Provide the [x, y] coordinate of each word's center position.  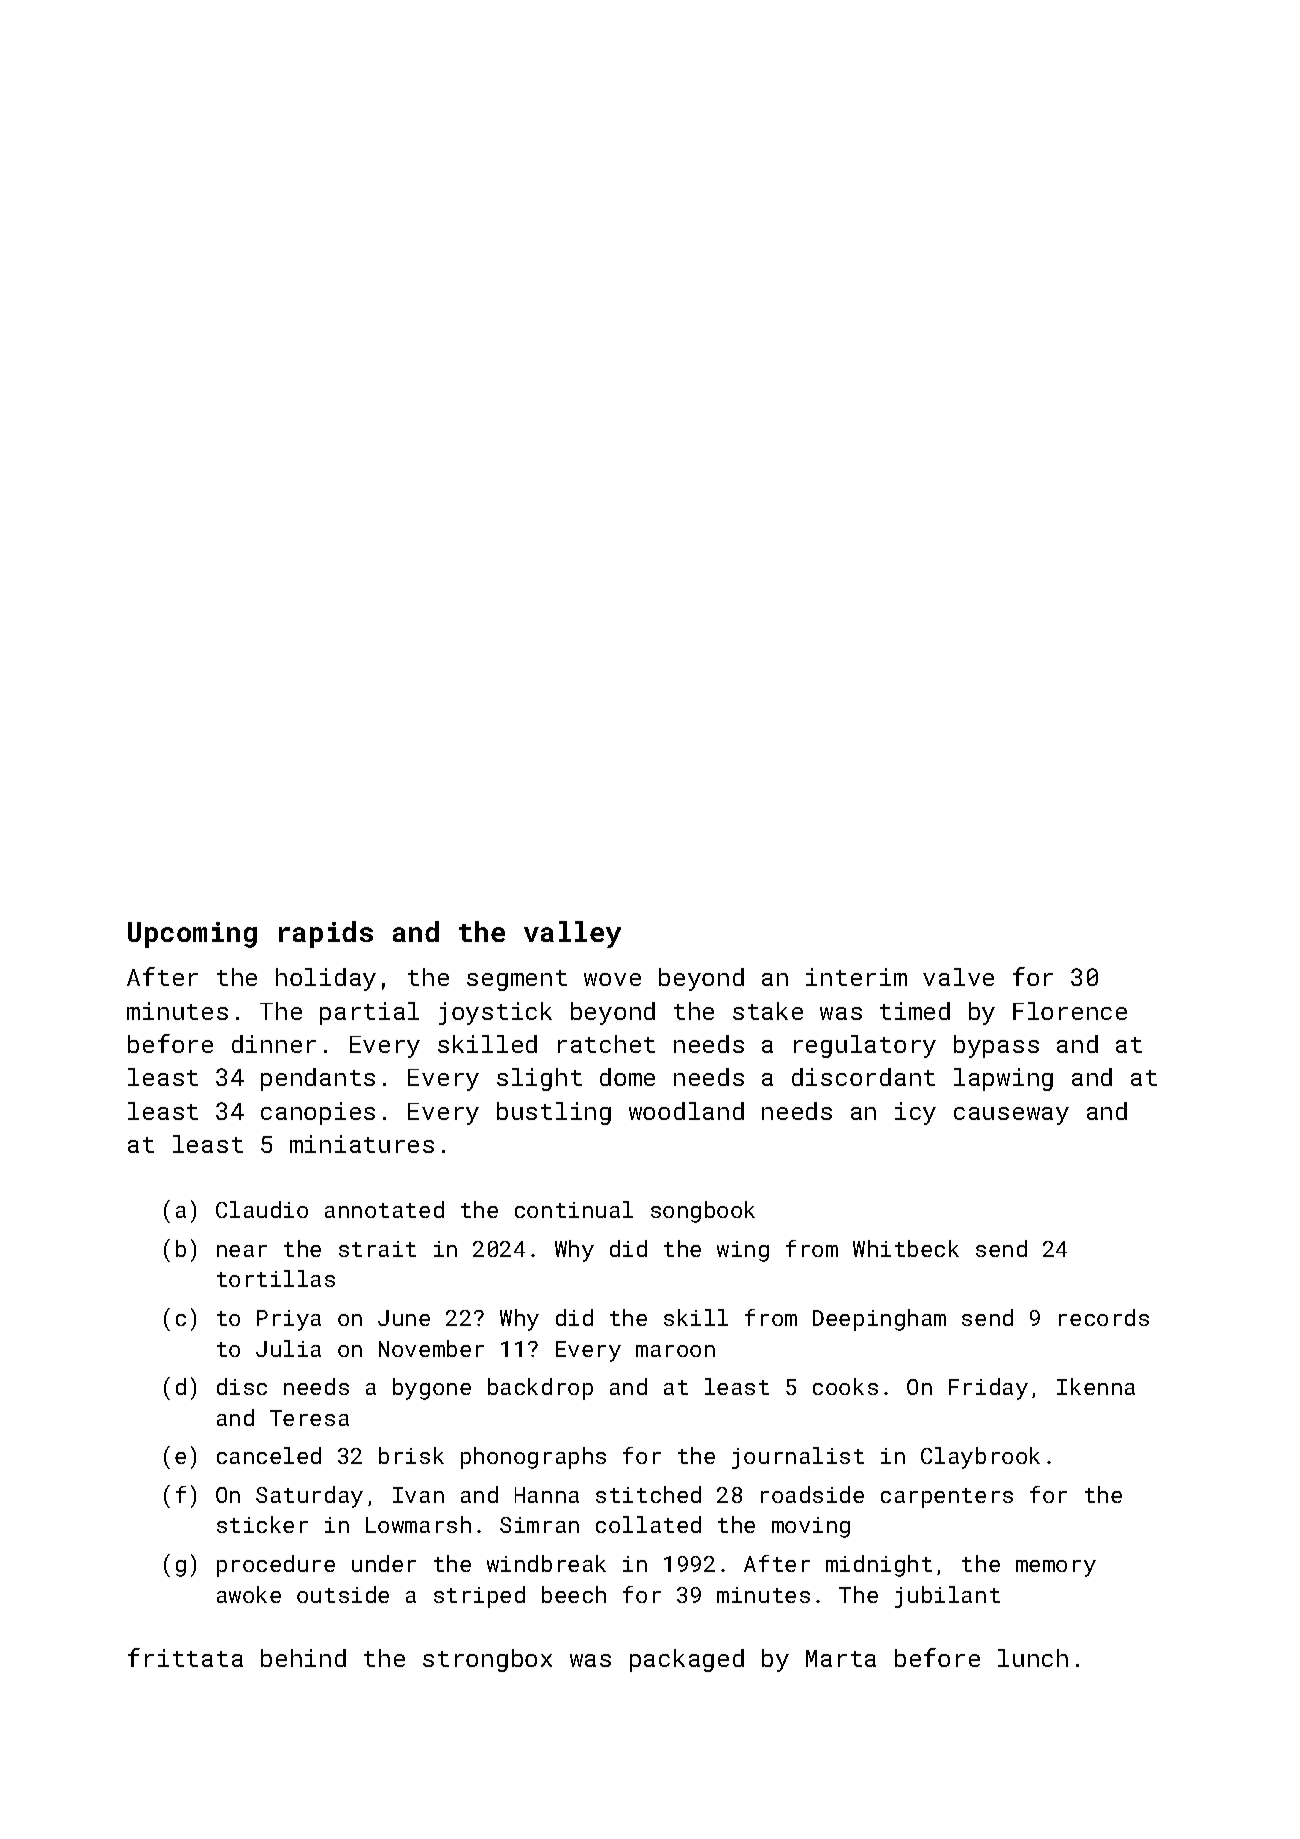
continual [574, 1209]
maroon [675, 1351]
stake [768, 1011]
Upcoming [192, 935]
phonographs [533, 1458]
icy [915, 1113]
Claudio [262, 1209]
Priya [289, 1320]
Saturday [309, 1497]
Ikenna [1096, 1386]
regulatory [865, 1046]
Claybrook [980, 1458]
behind [303, 1658]
